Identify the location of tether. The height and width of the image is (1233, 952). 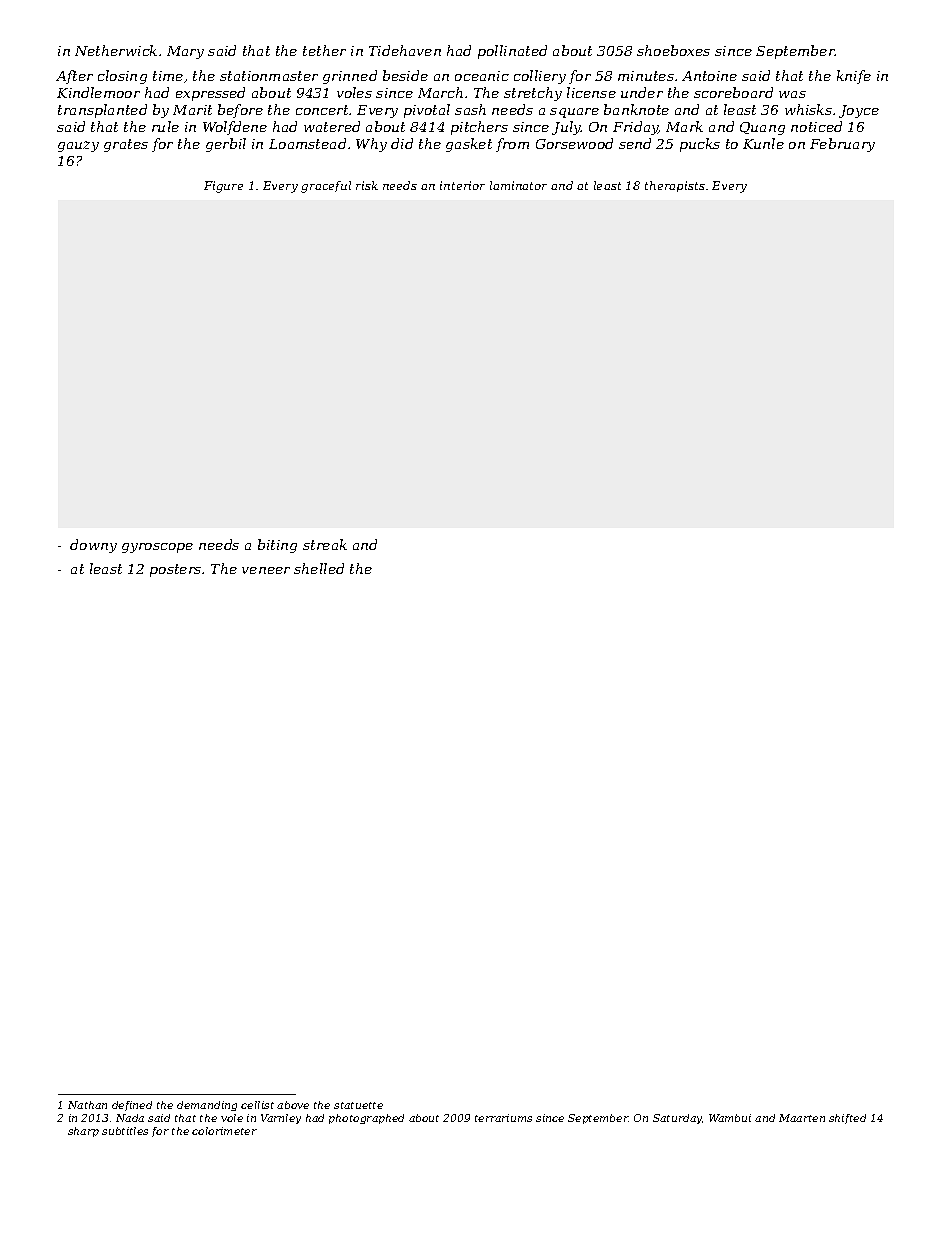
(324, 50).
